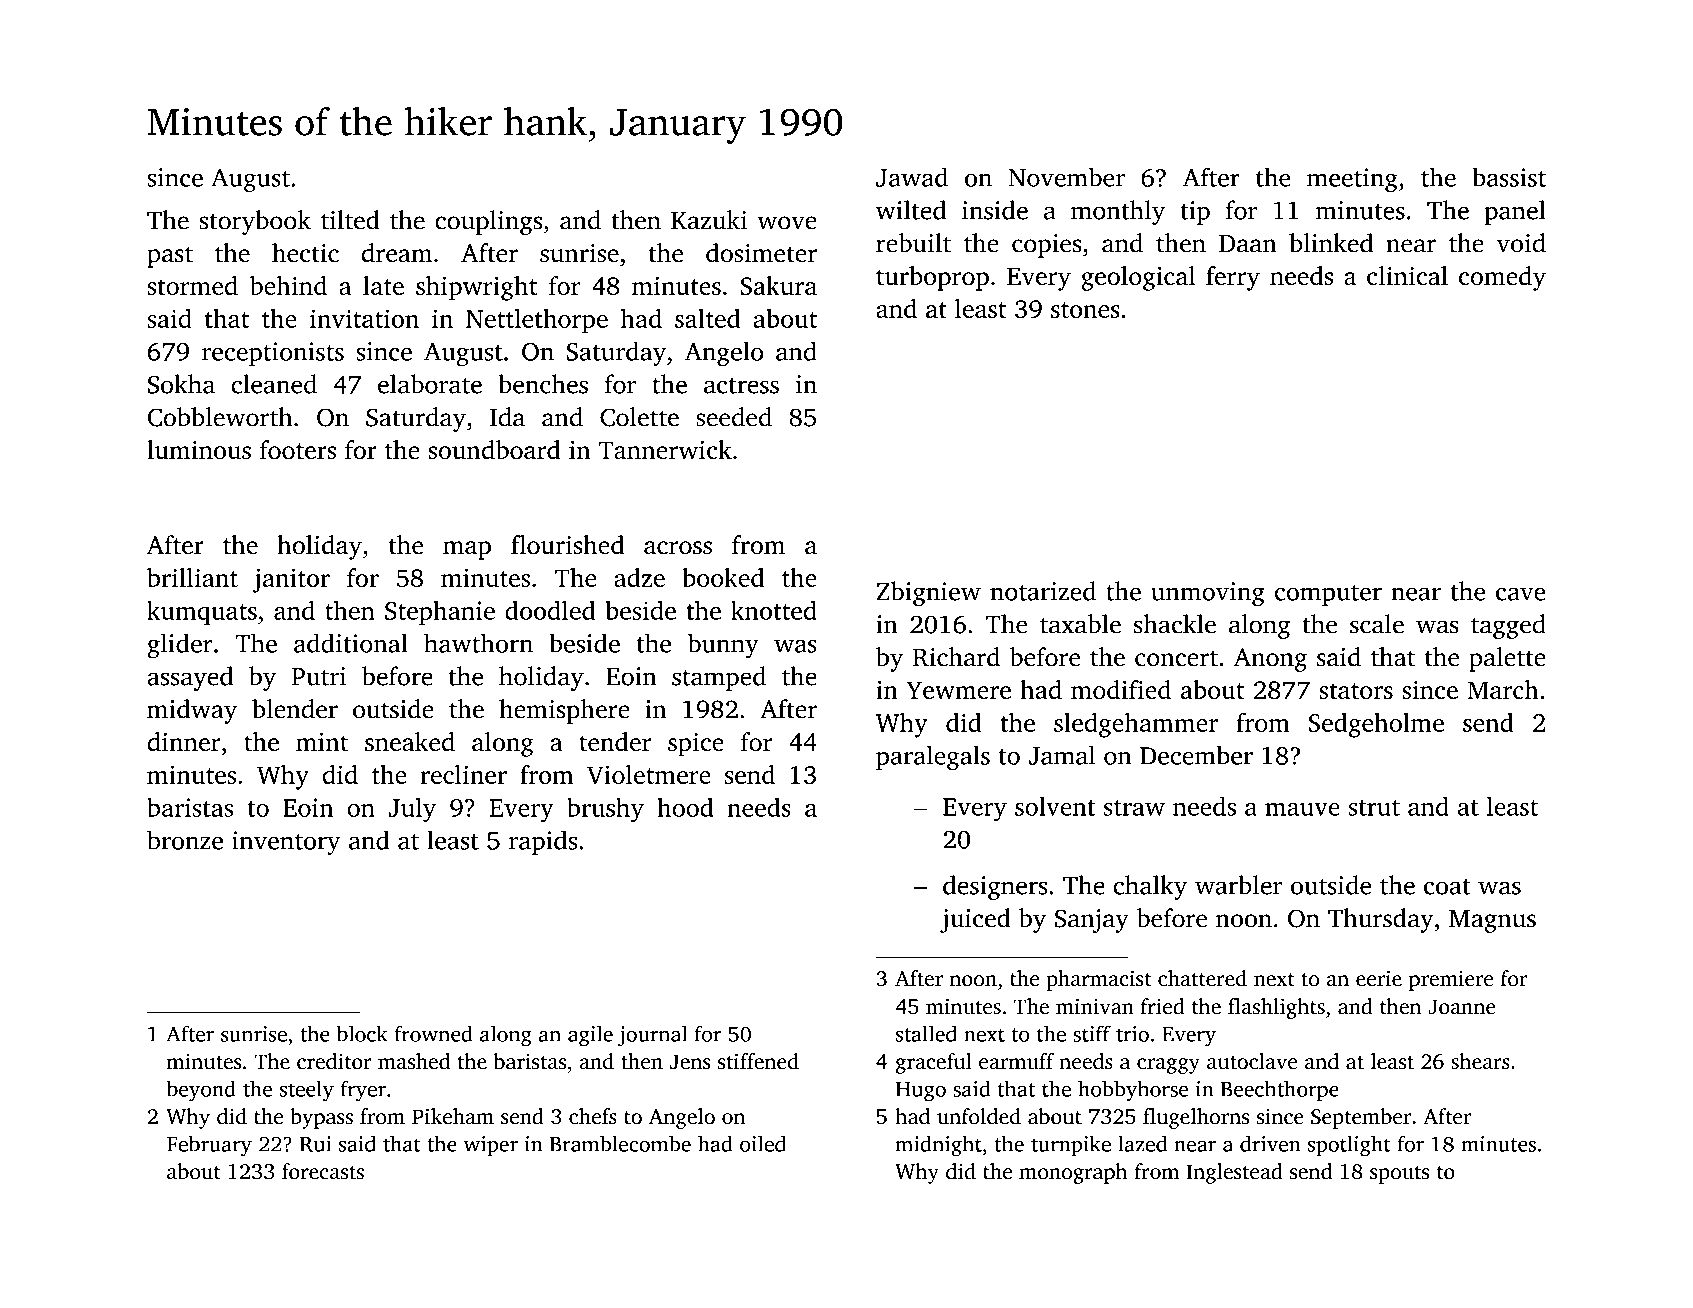 The height and width of the screenshot is (1308, 1693). Describe the element at coordinates (1377, 624) in the screenshot. I see `scale` at that location.
